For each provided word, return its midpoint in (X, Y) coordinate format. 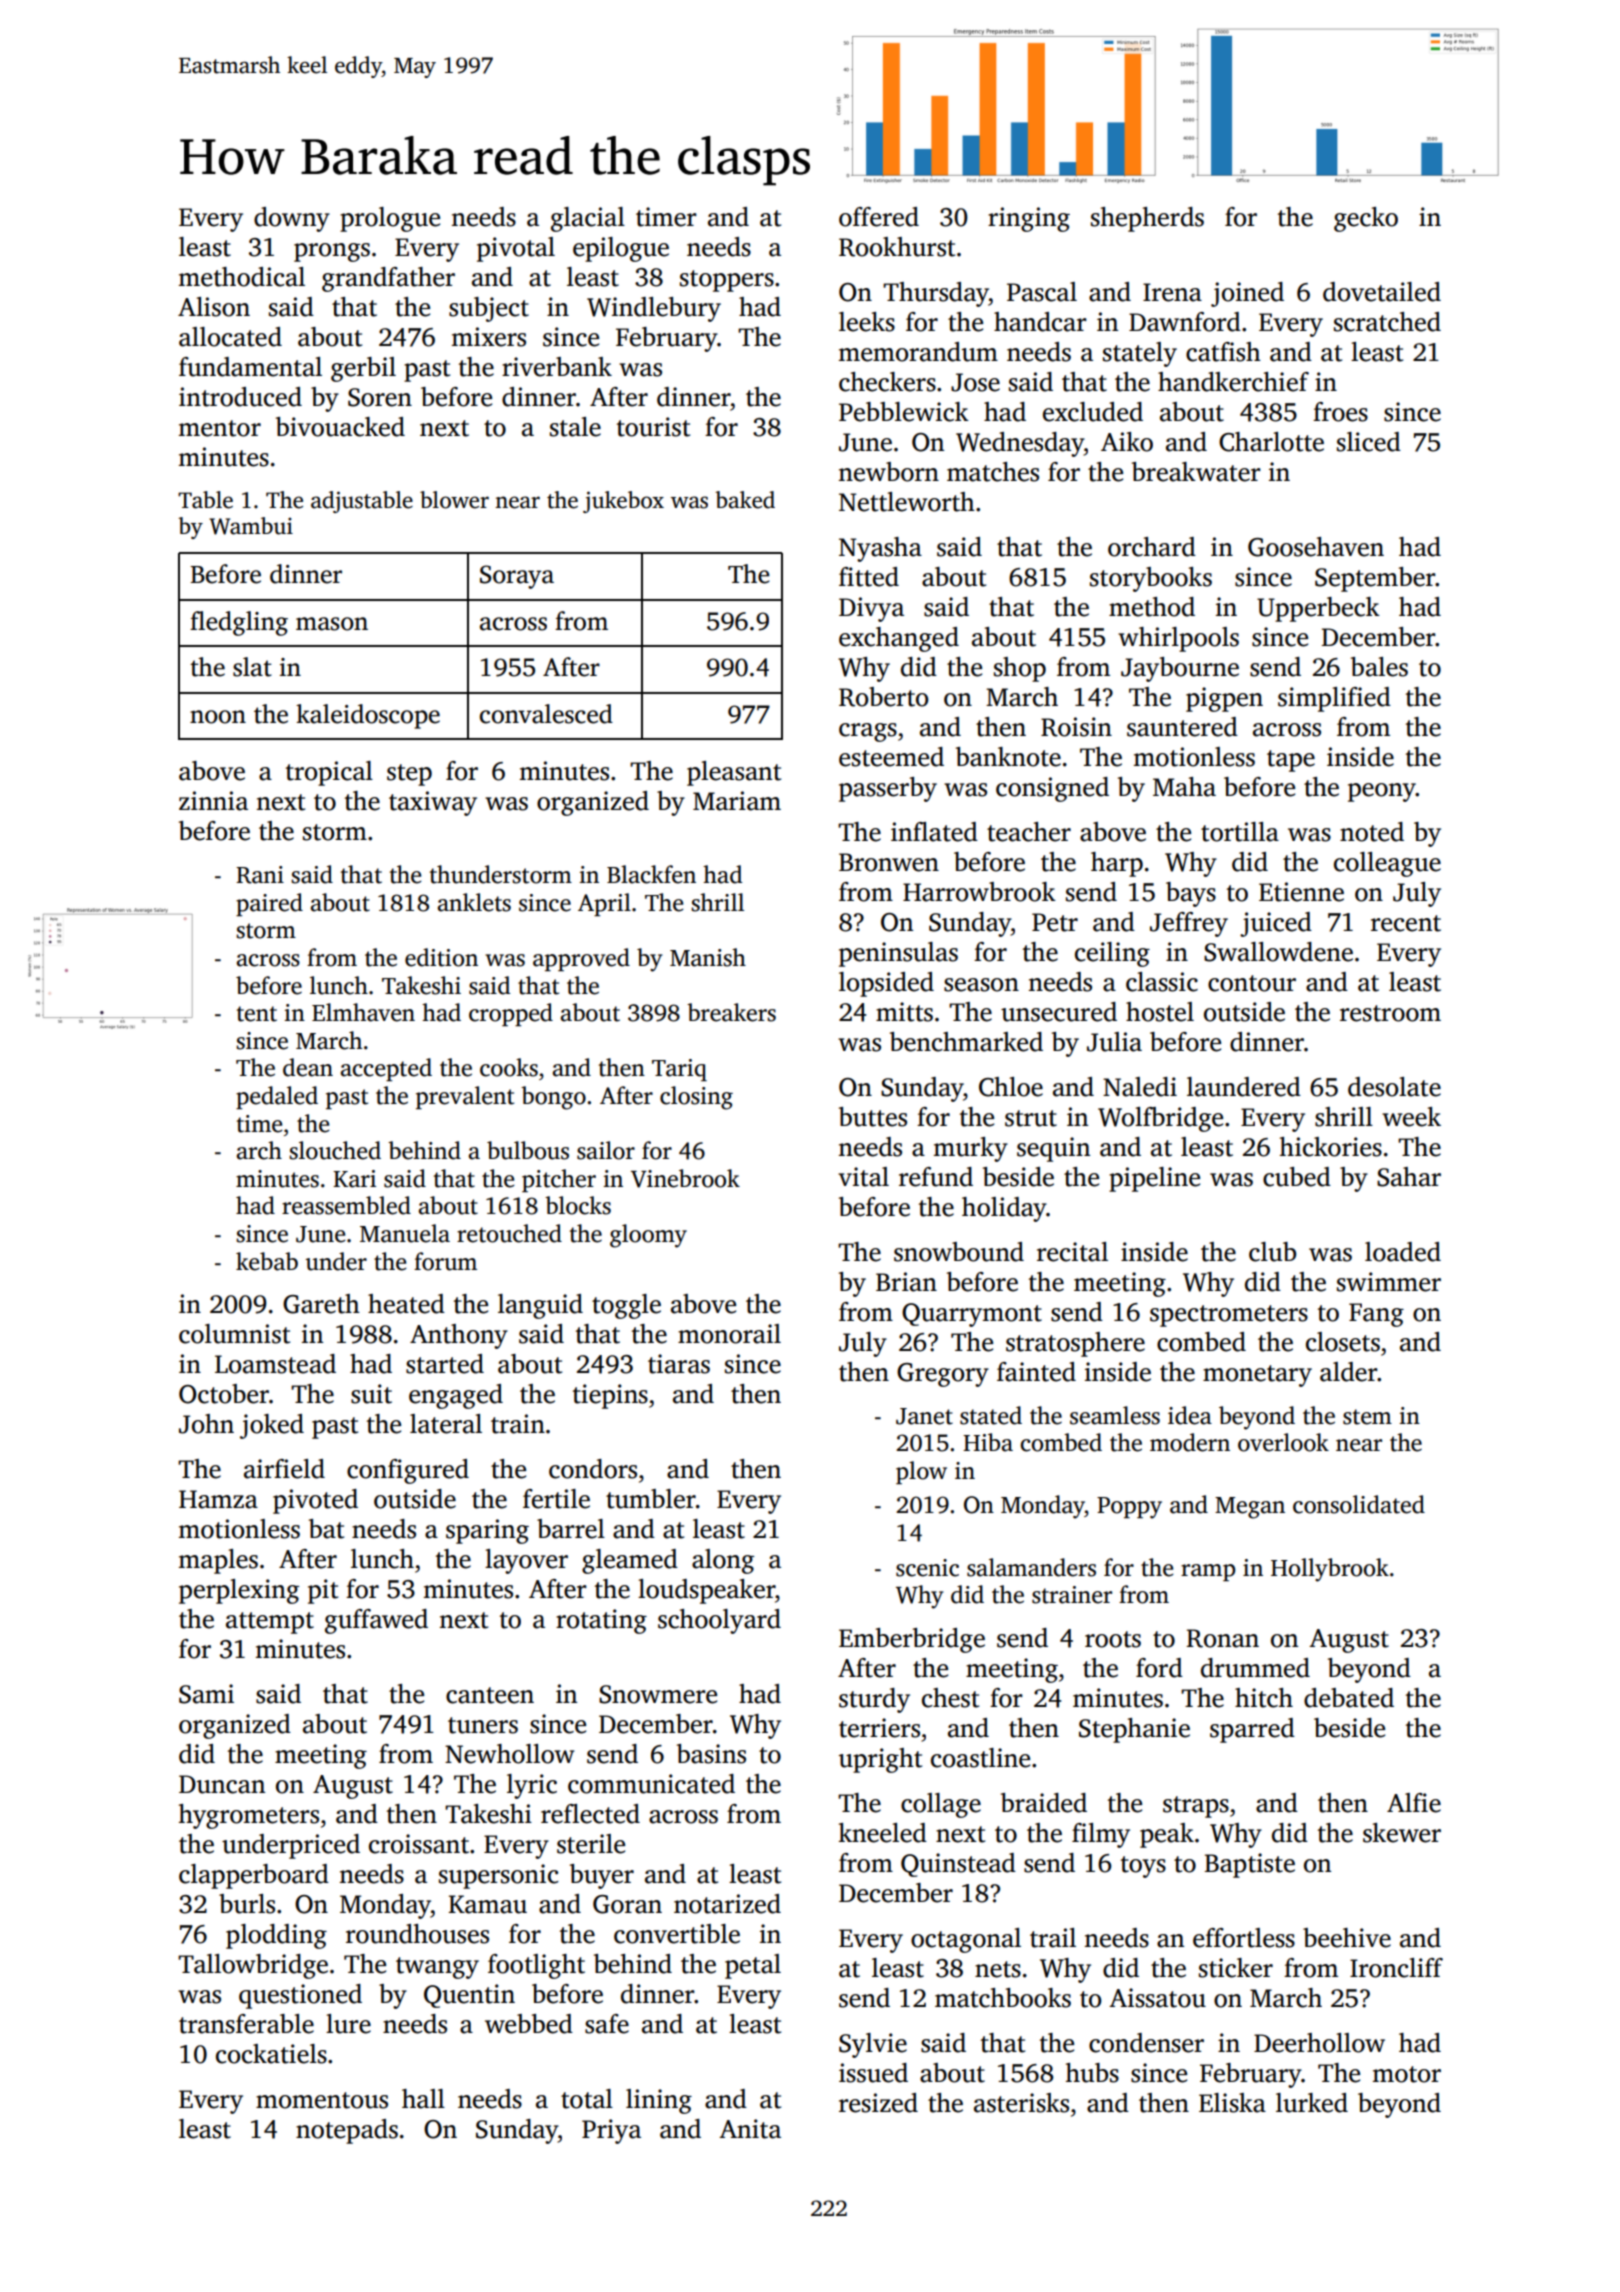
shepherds (1147, 219)
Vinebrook (685, 1178)
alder (1349, 1372)
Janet (924, 1416)
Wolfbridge (1160, 1119)
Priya (611, 2131)
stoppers (727, 281)
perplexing (239, 1591)
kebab (267, 1261)
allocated (230, 337)
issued (873, 2073)
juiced (1276, 924)
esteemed (891, 757)
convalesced (546, 714)
